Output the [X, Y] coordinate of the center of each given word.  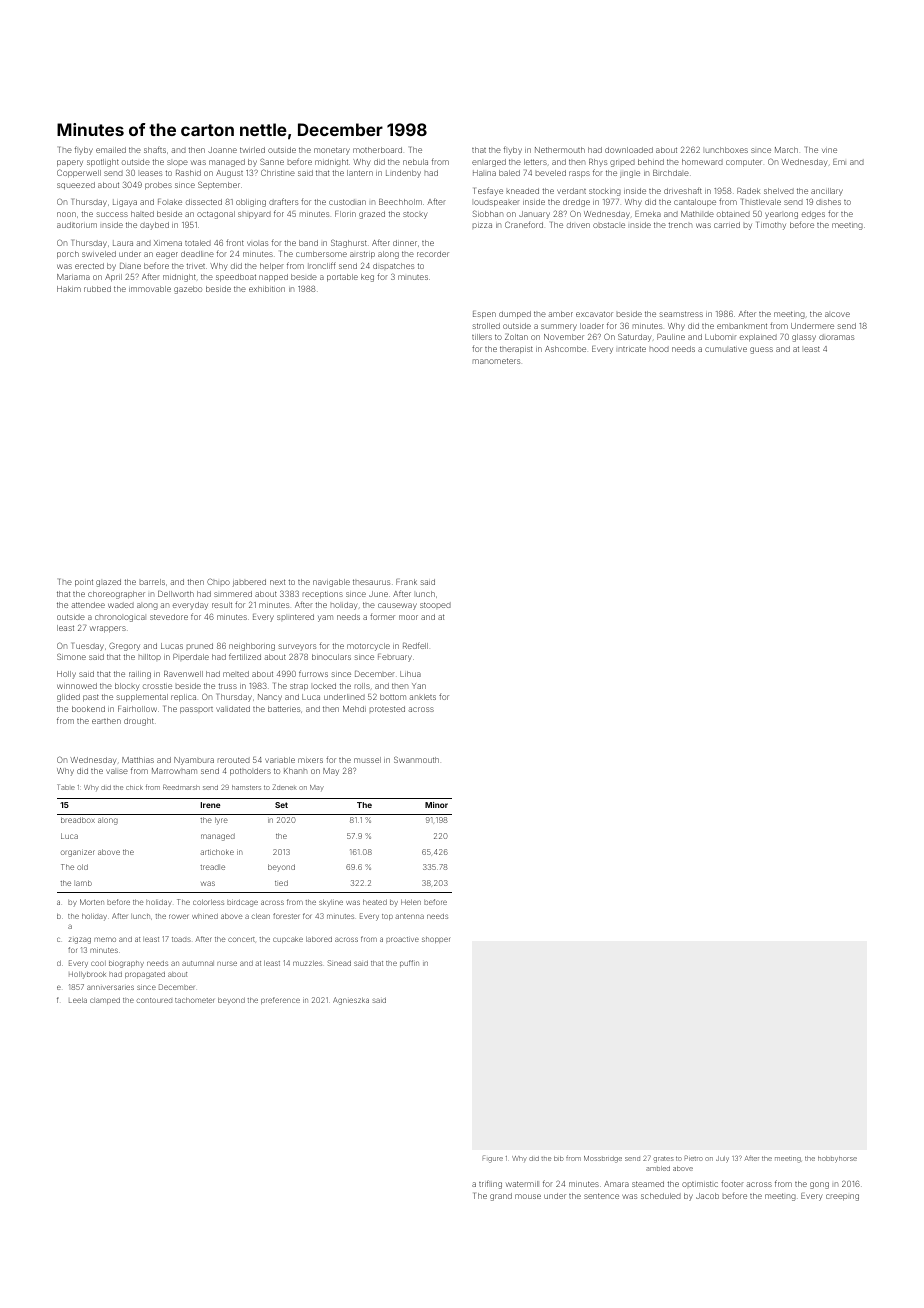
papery [70, 163]
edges [813, 215]
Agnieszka [351, 1001]
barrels [152, 582]
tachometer [194, 1000]
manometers [496, 361]
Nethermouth [560, 150]
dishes [828, 202]
